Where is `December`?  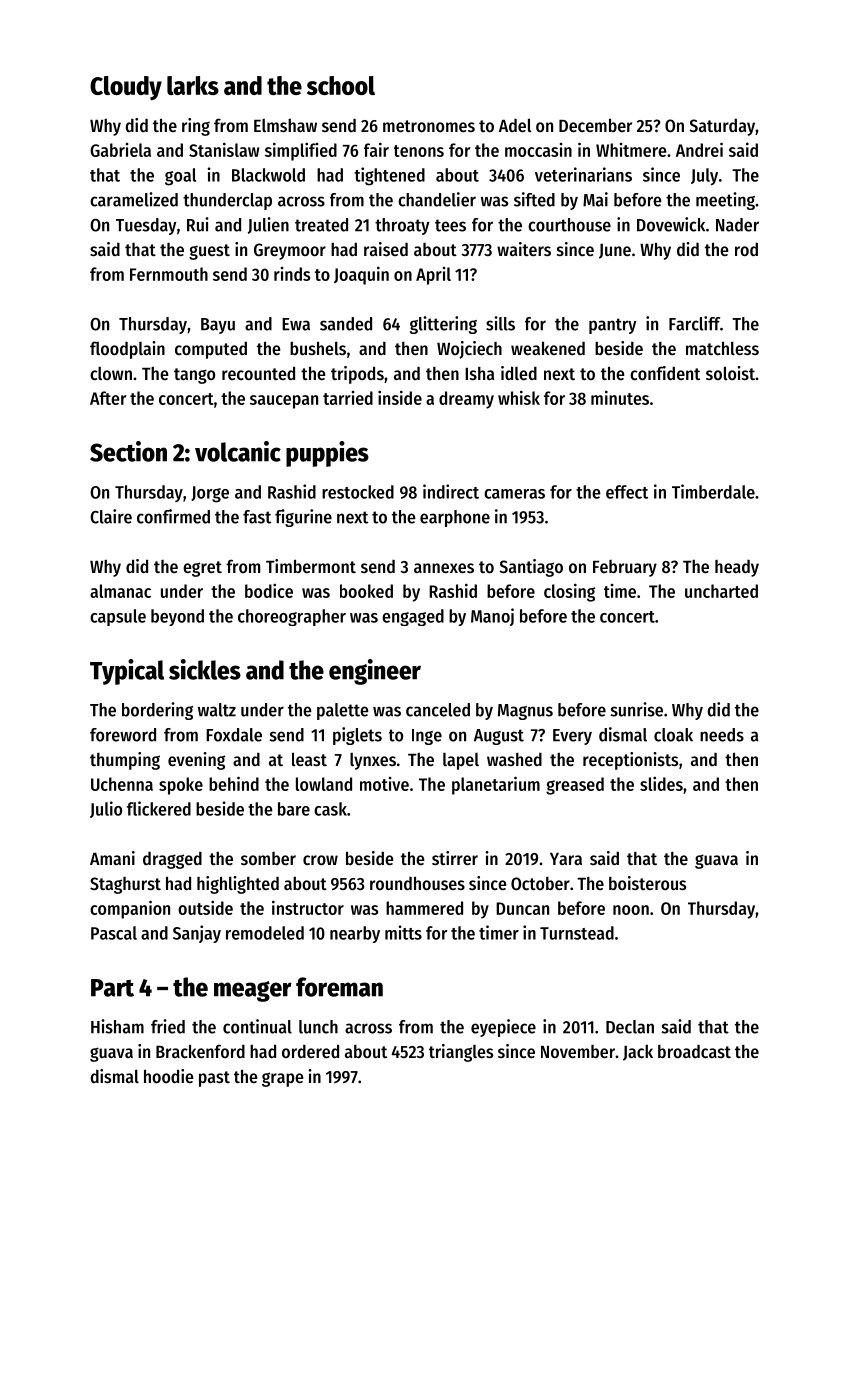 December is located at coordinates (595, 125).
